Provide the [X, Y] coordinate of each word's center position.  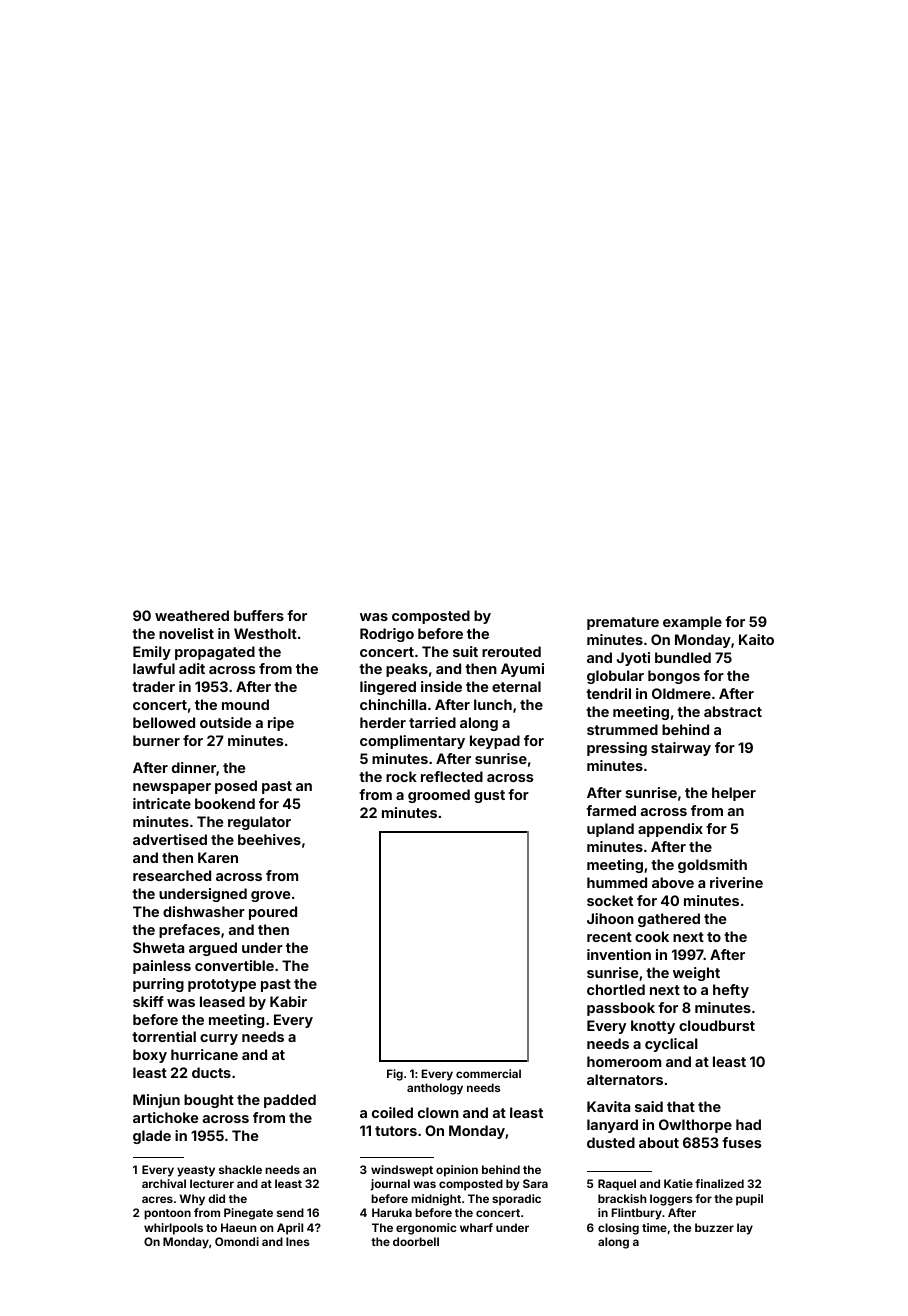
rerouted [511, 651]
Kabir [288, 1001]
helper [734, 794]
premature [623, 623]
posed [236, 787]
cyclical [671, 1045]
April [290, 1229]
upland [610, 830]
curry [219, 1039]
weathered [192, 615]
